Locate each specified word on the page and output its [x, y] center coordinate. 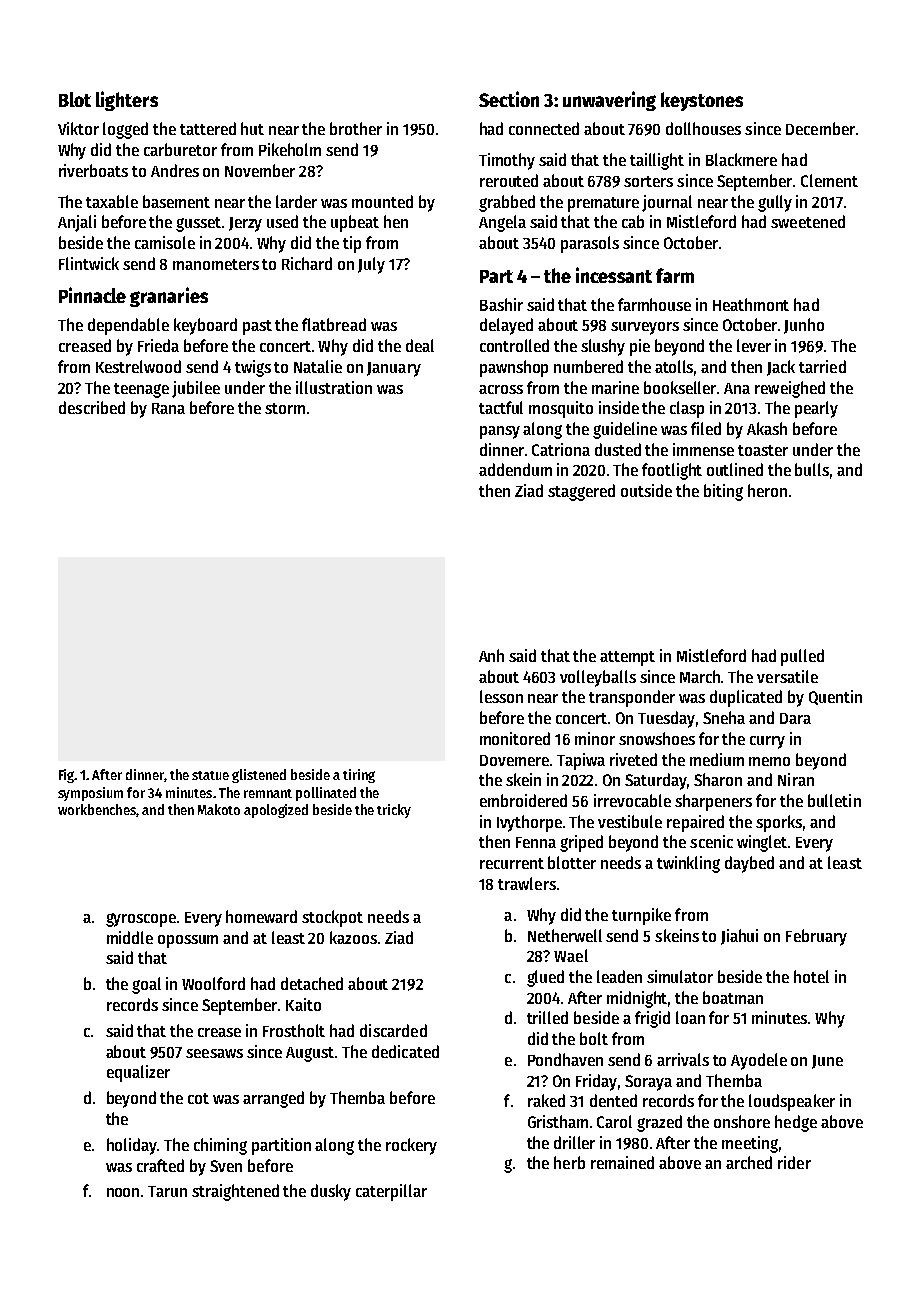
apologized [276, 811]
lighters [127, 101]
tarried [822, 366]
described [92, 407]
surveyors [645, 328]
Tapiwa [581, 761]
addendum [515, 469]
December [820, 128]
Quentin [835, 697]
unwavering [609, 101]
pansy [500, 432]
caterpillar [391, 1192]
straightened [235, 1192]
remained [622, 1162]
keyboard [205, 326]
